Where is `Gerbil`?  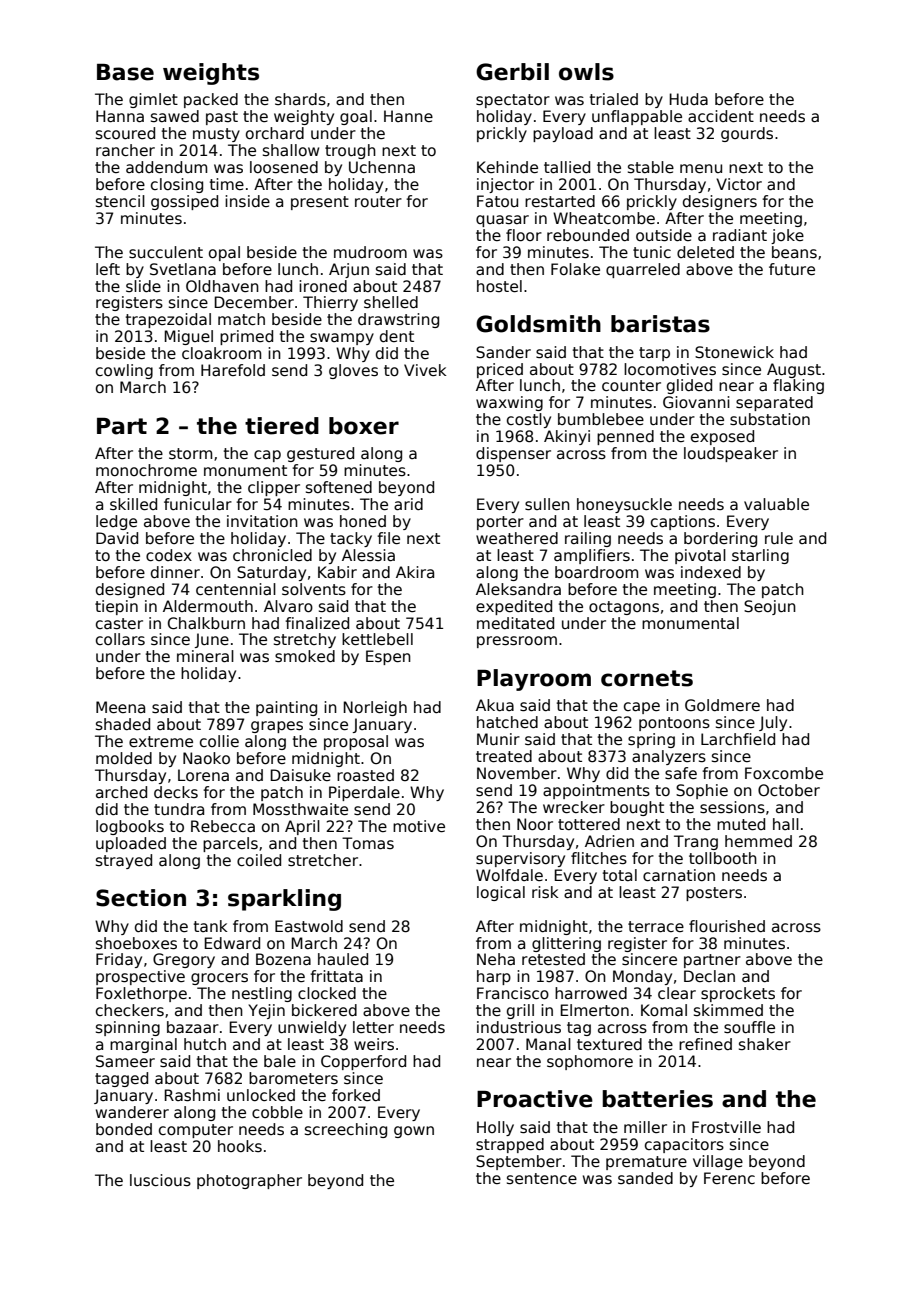
Gerbil is located at coordinates (512, 72).
